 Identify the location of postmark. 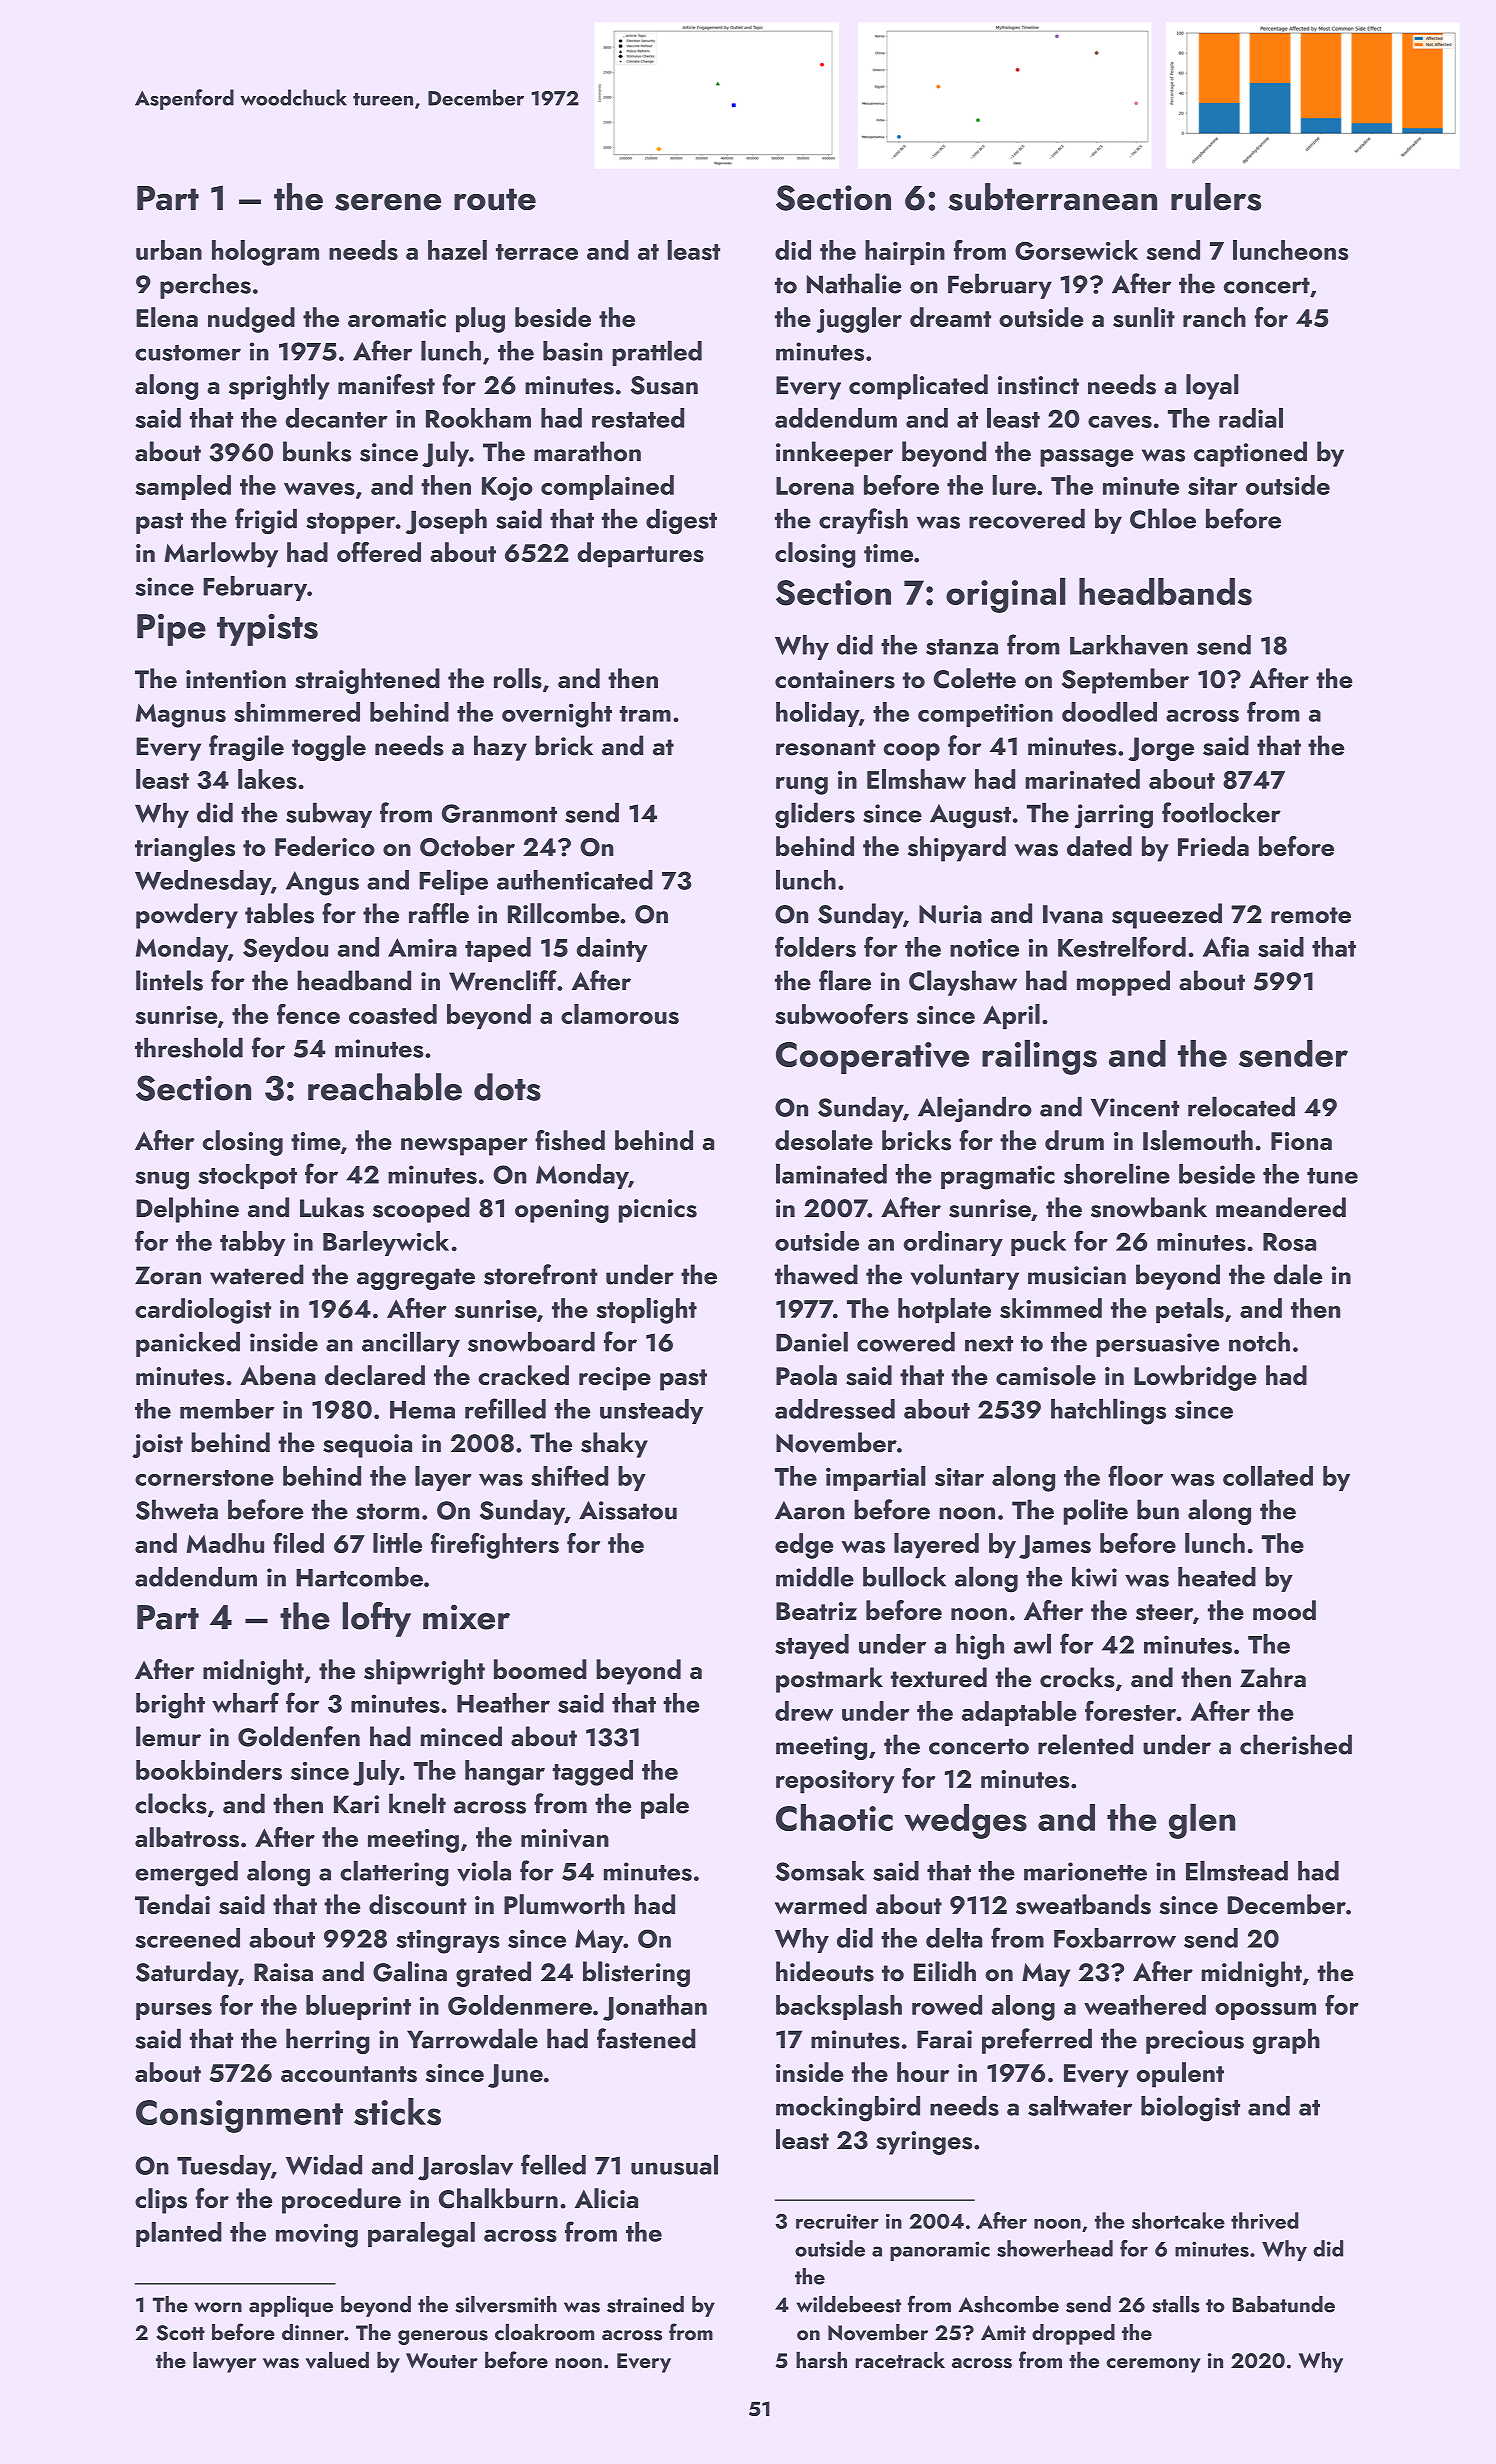
(829, 1680).
